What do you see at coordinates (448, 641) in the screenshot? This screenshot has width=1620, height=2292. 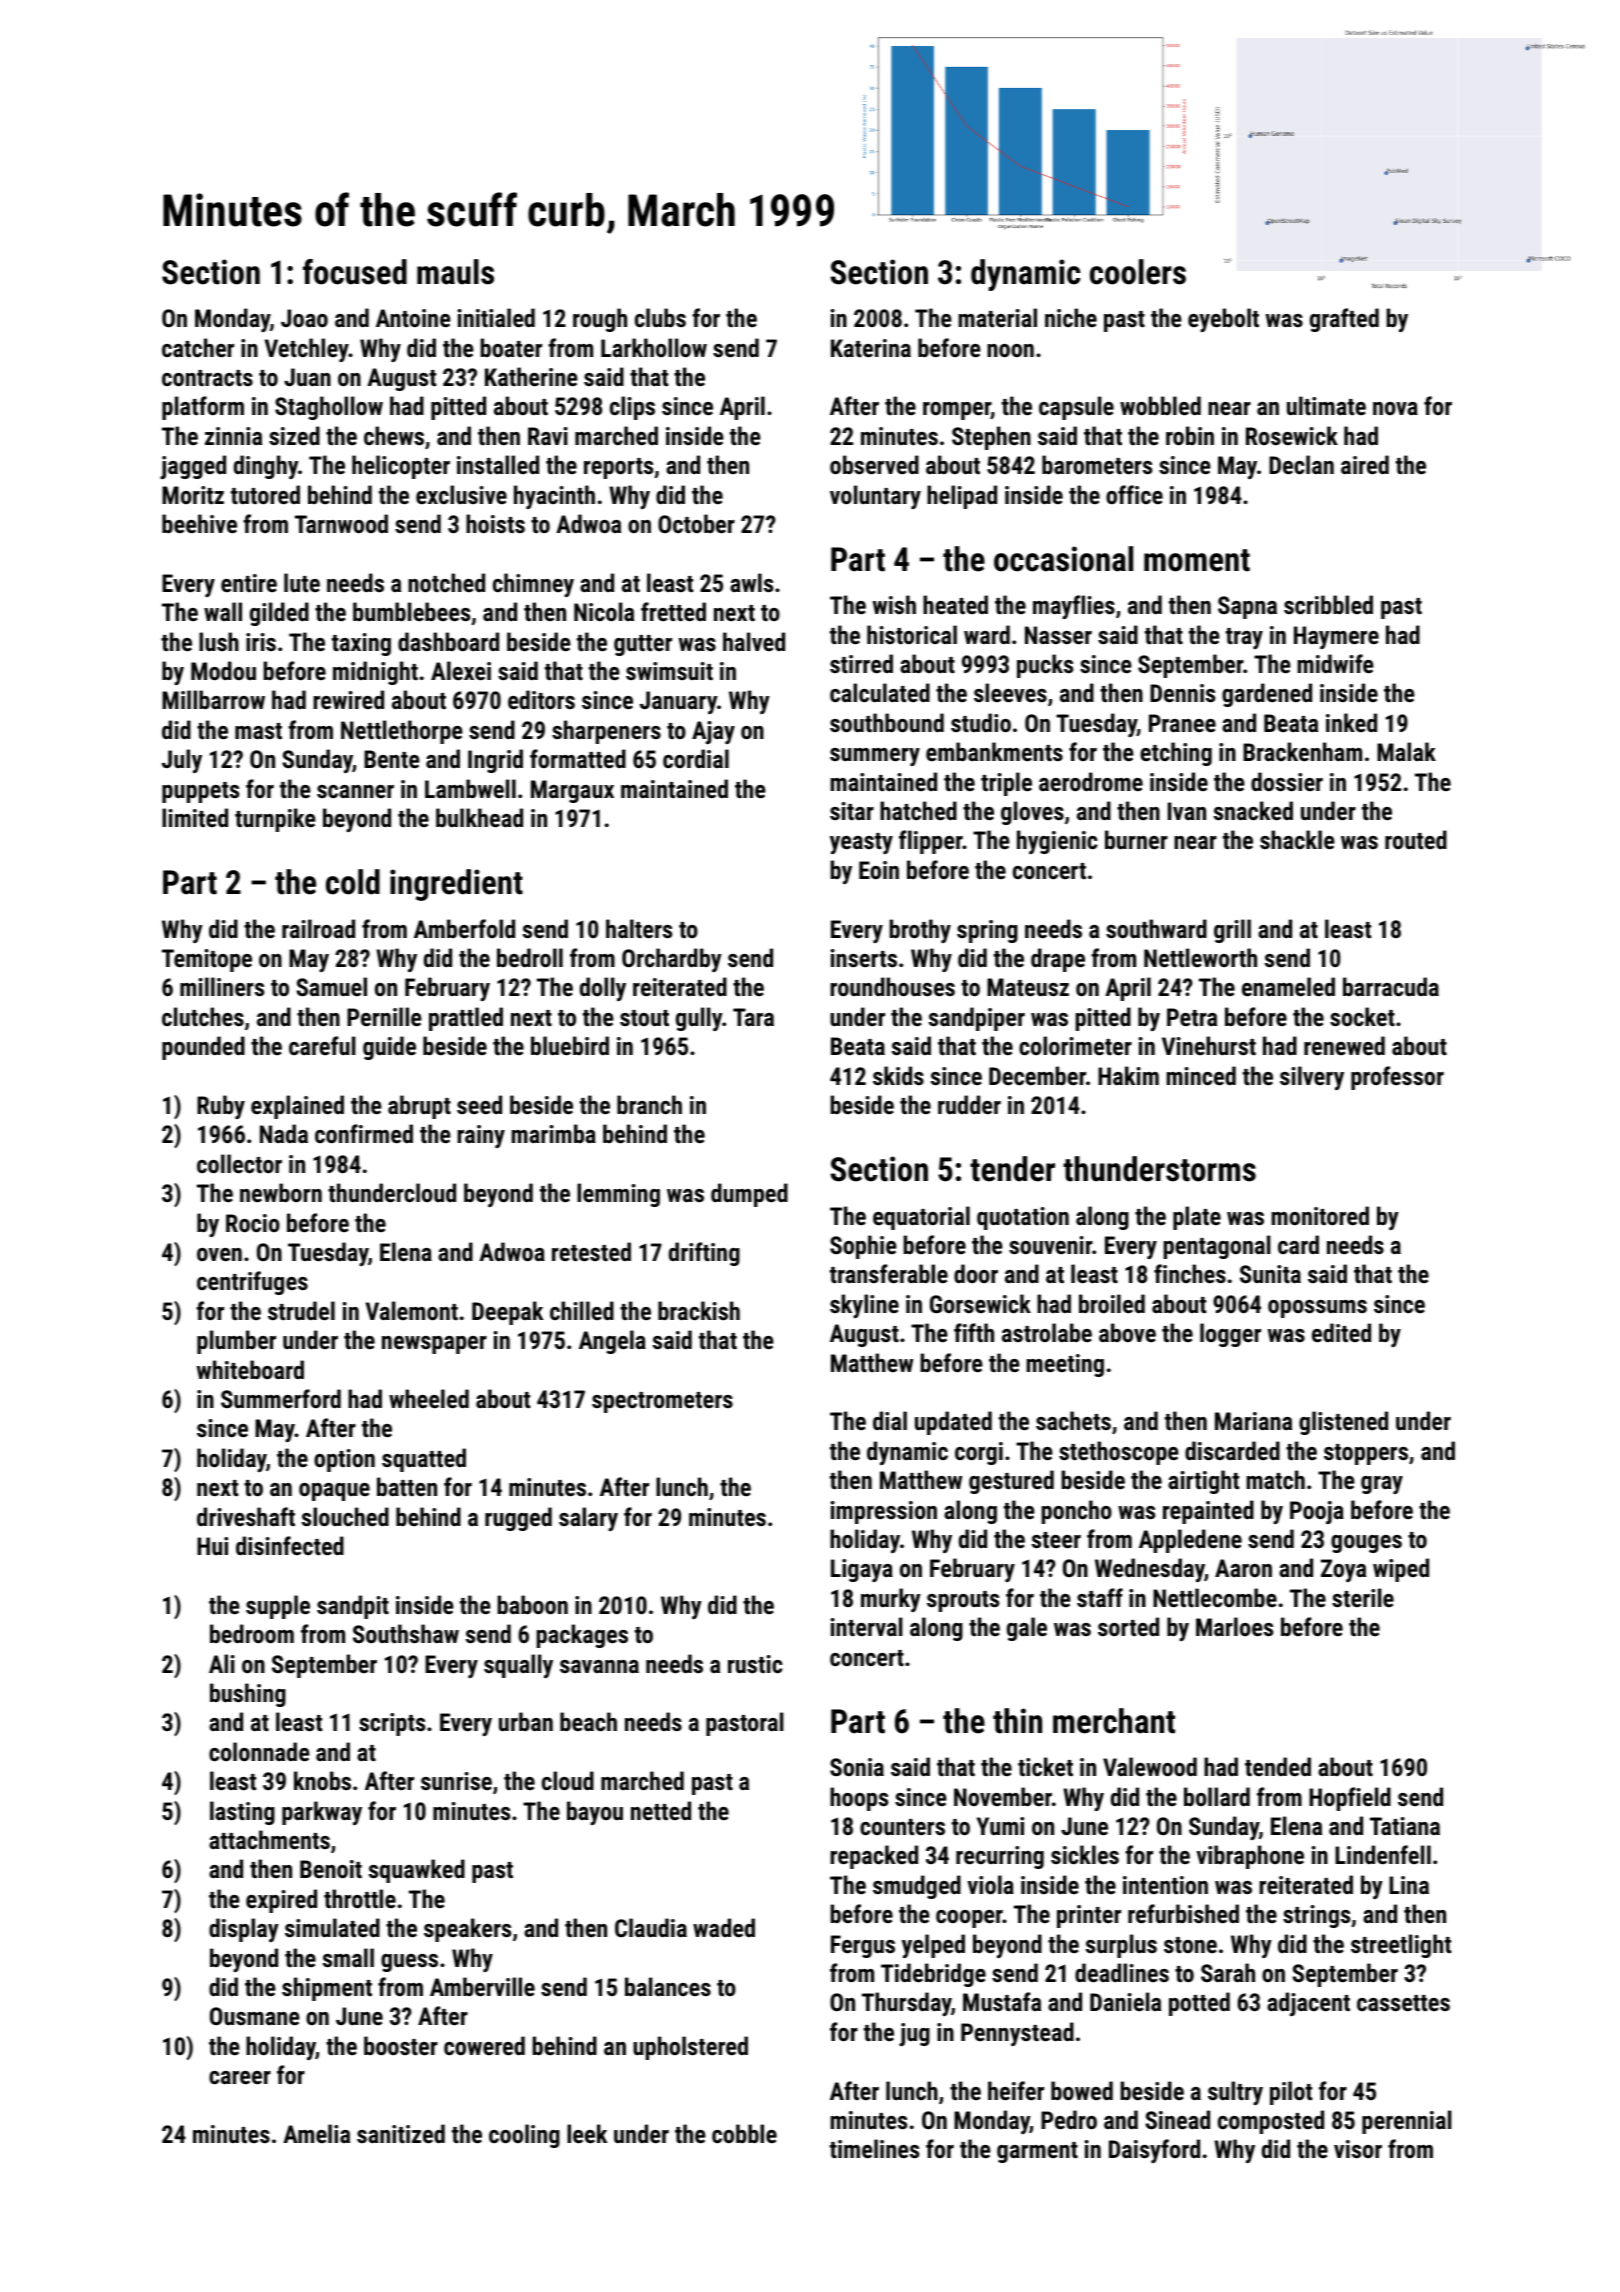 I see `dashboard` at bounding box center [448, 641].
